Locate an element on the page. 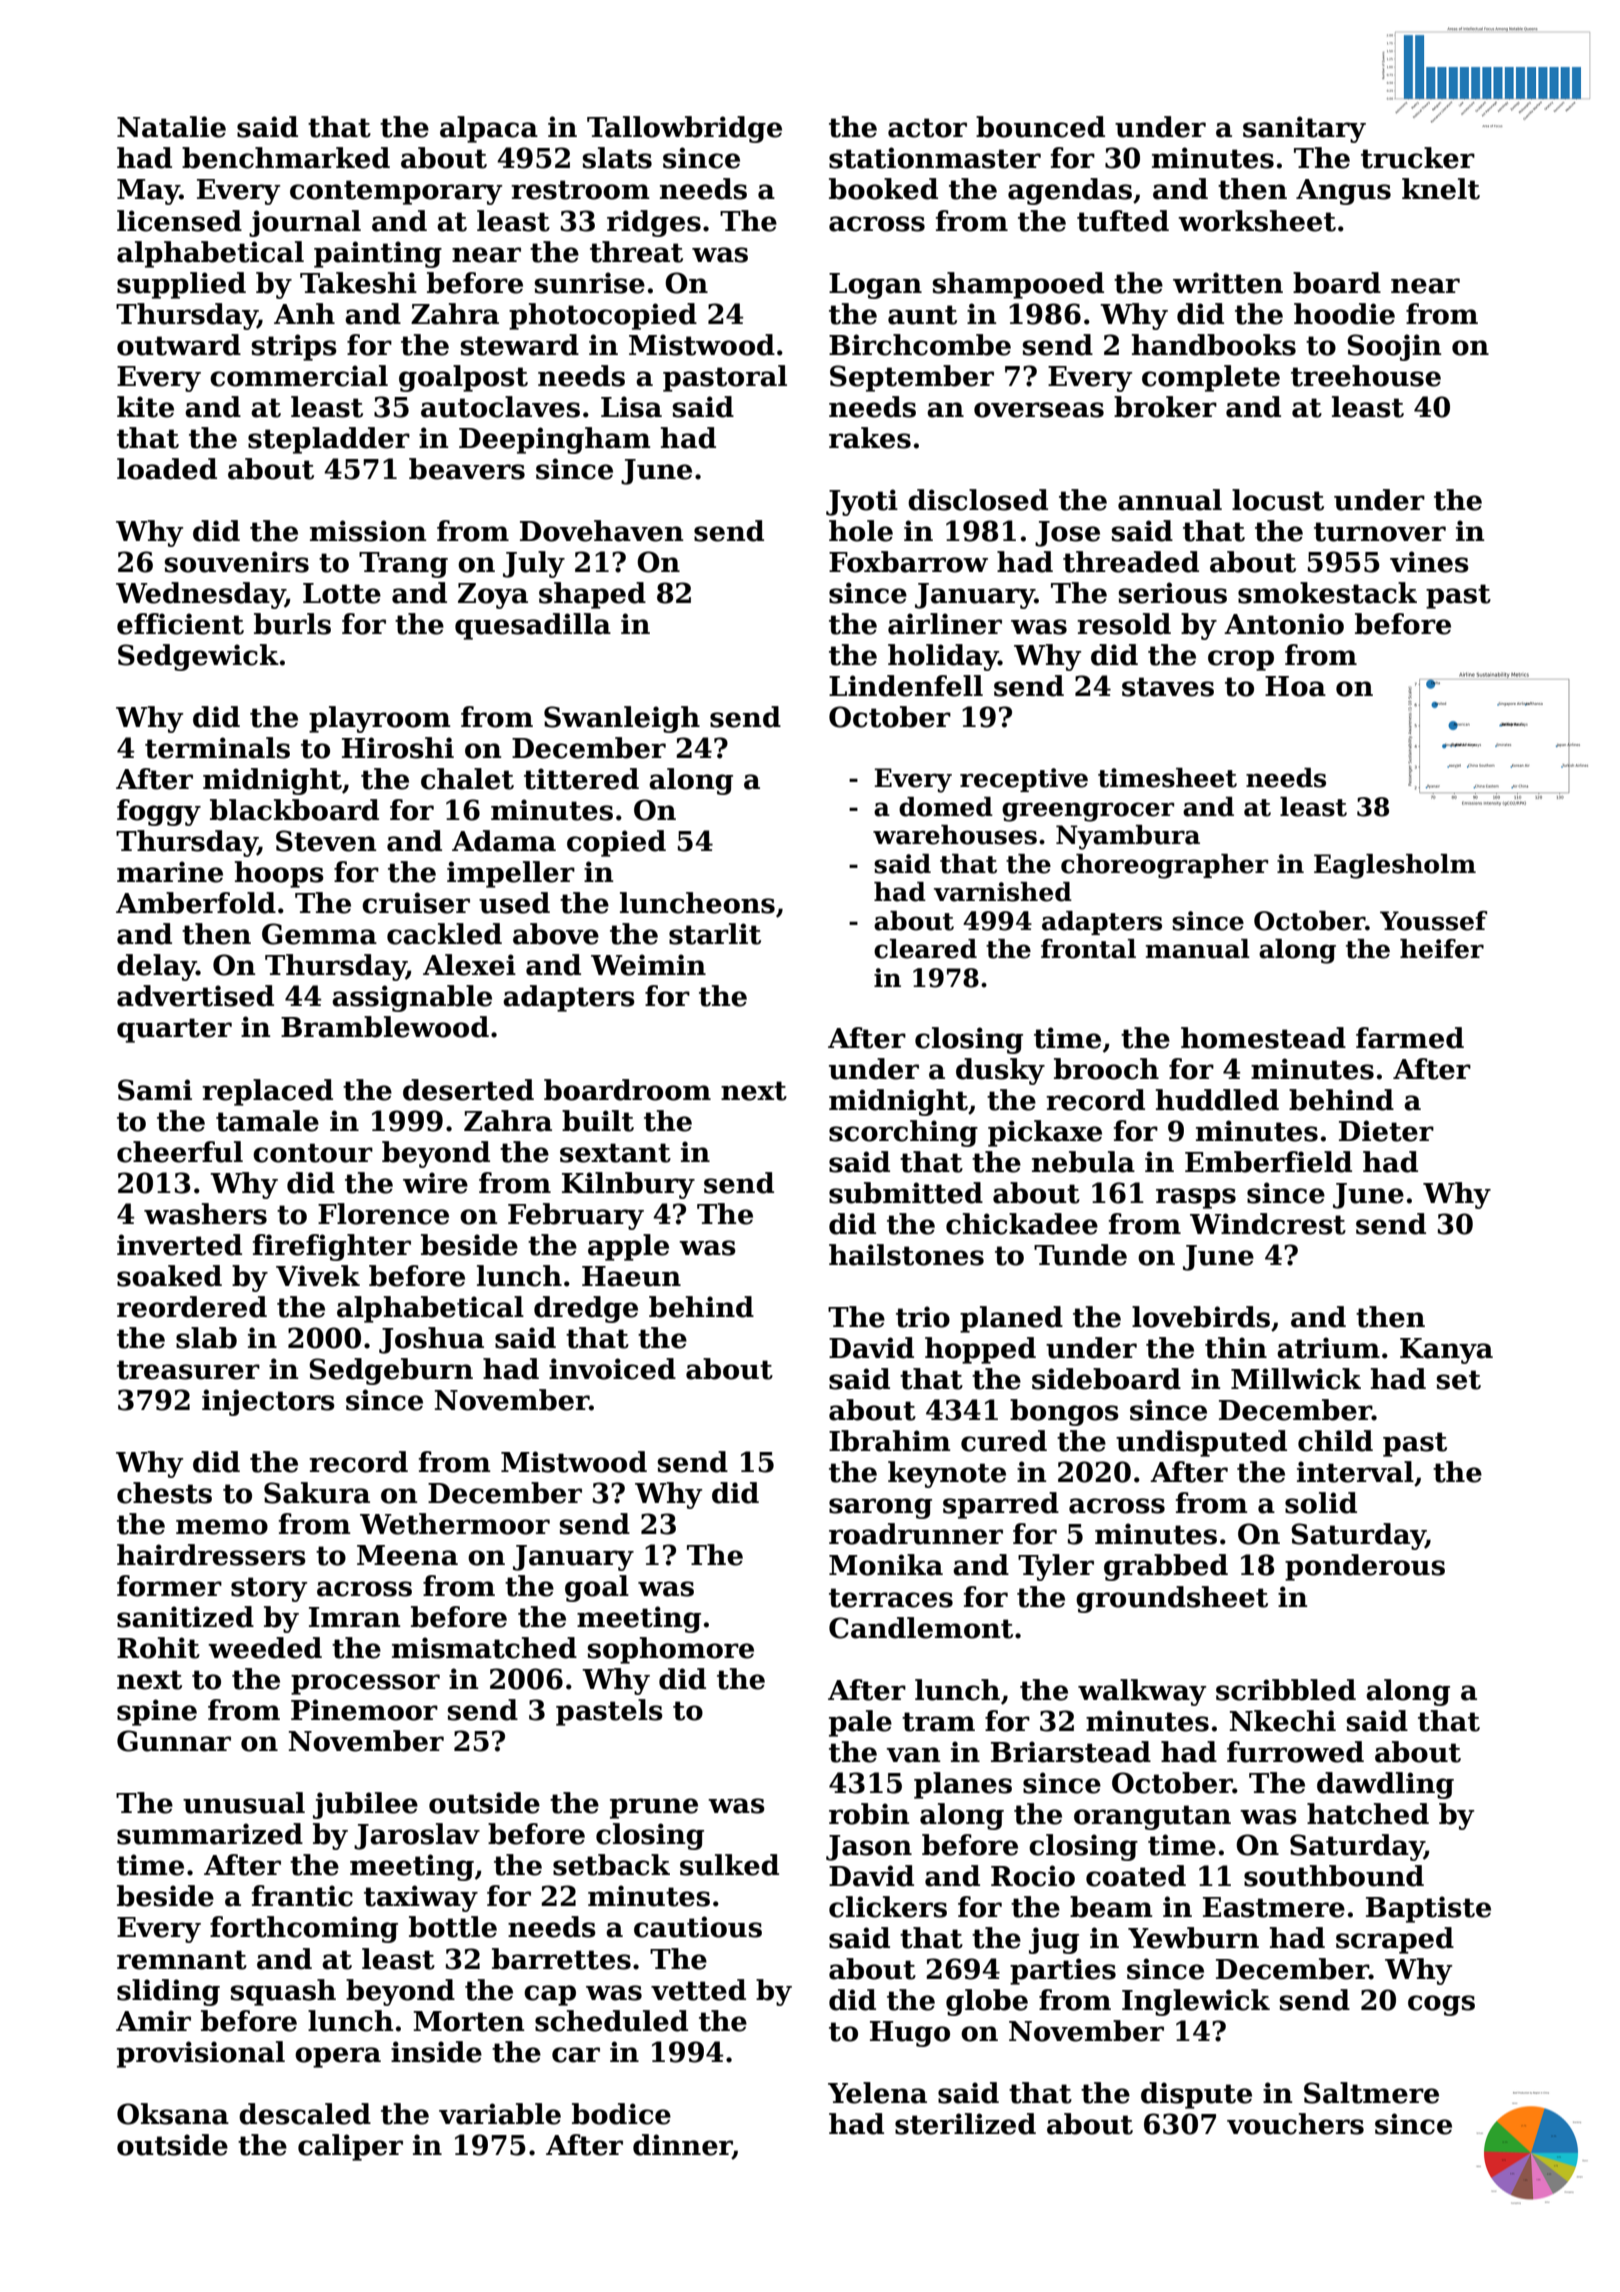  Natalie is located at coordinates (171, 127).
